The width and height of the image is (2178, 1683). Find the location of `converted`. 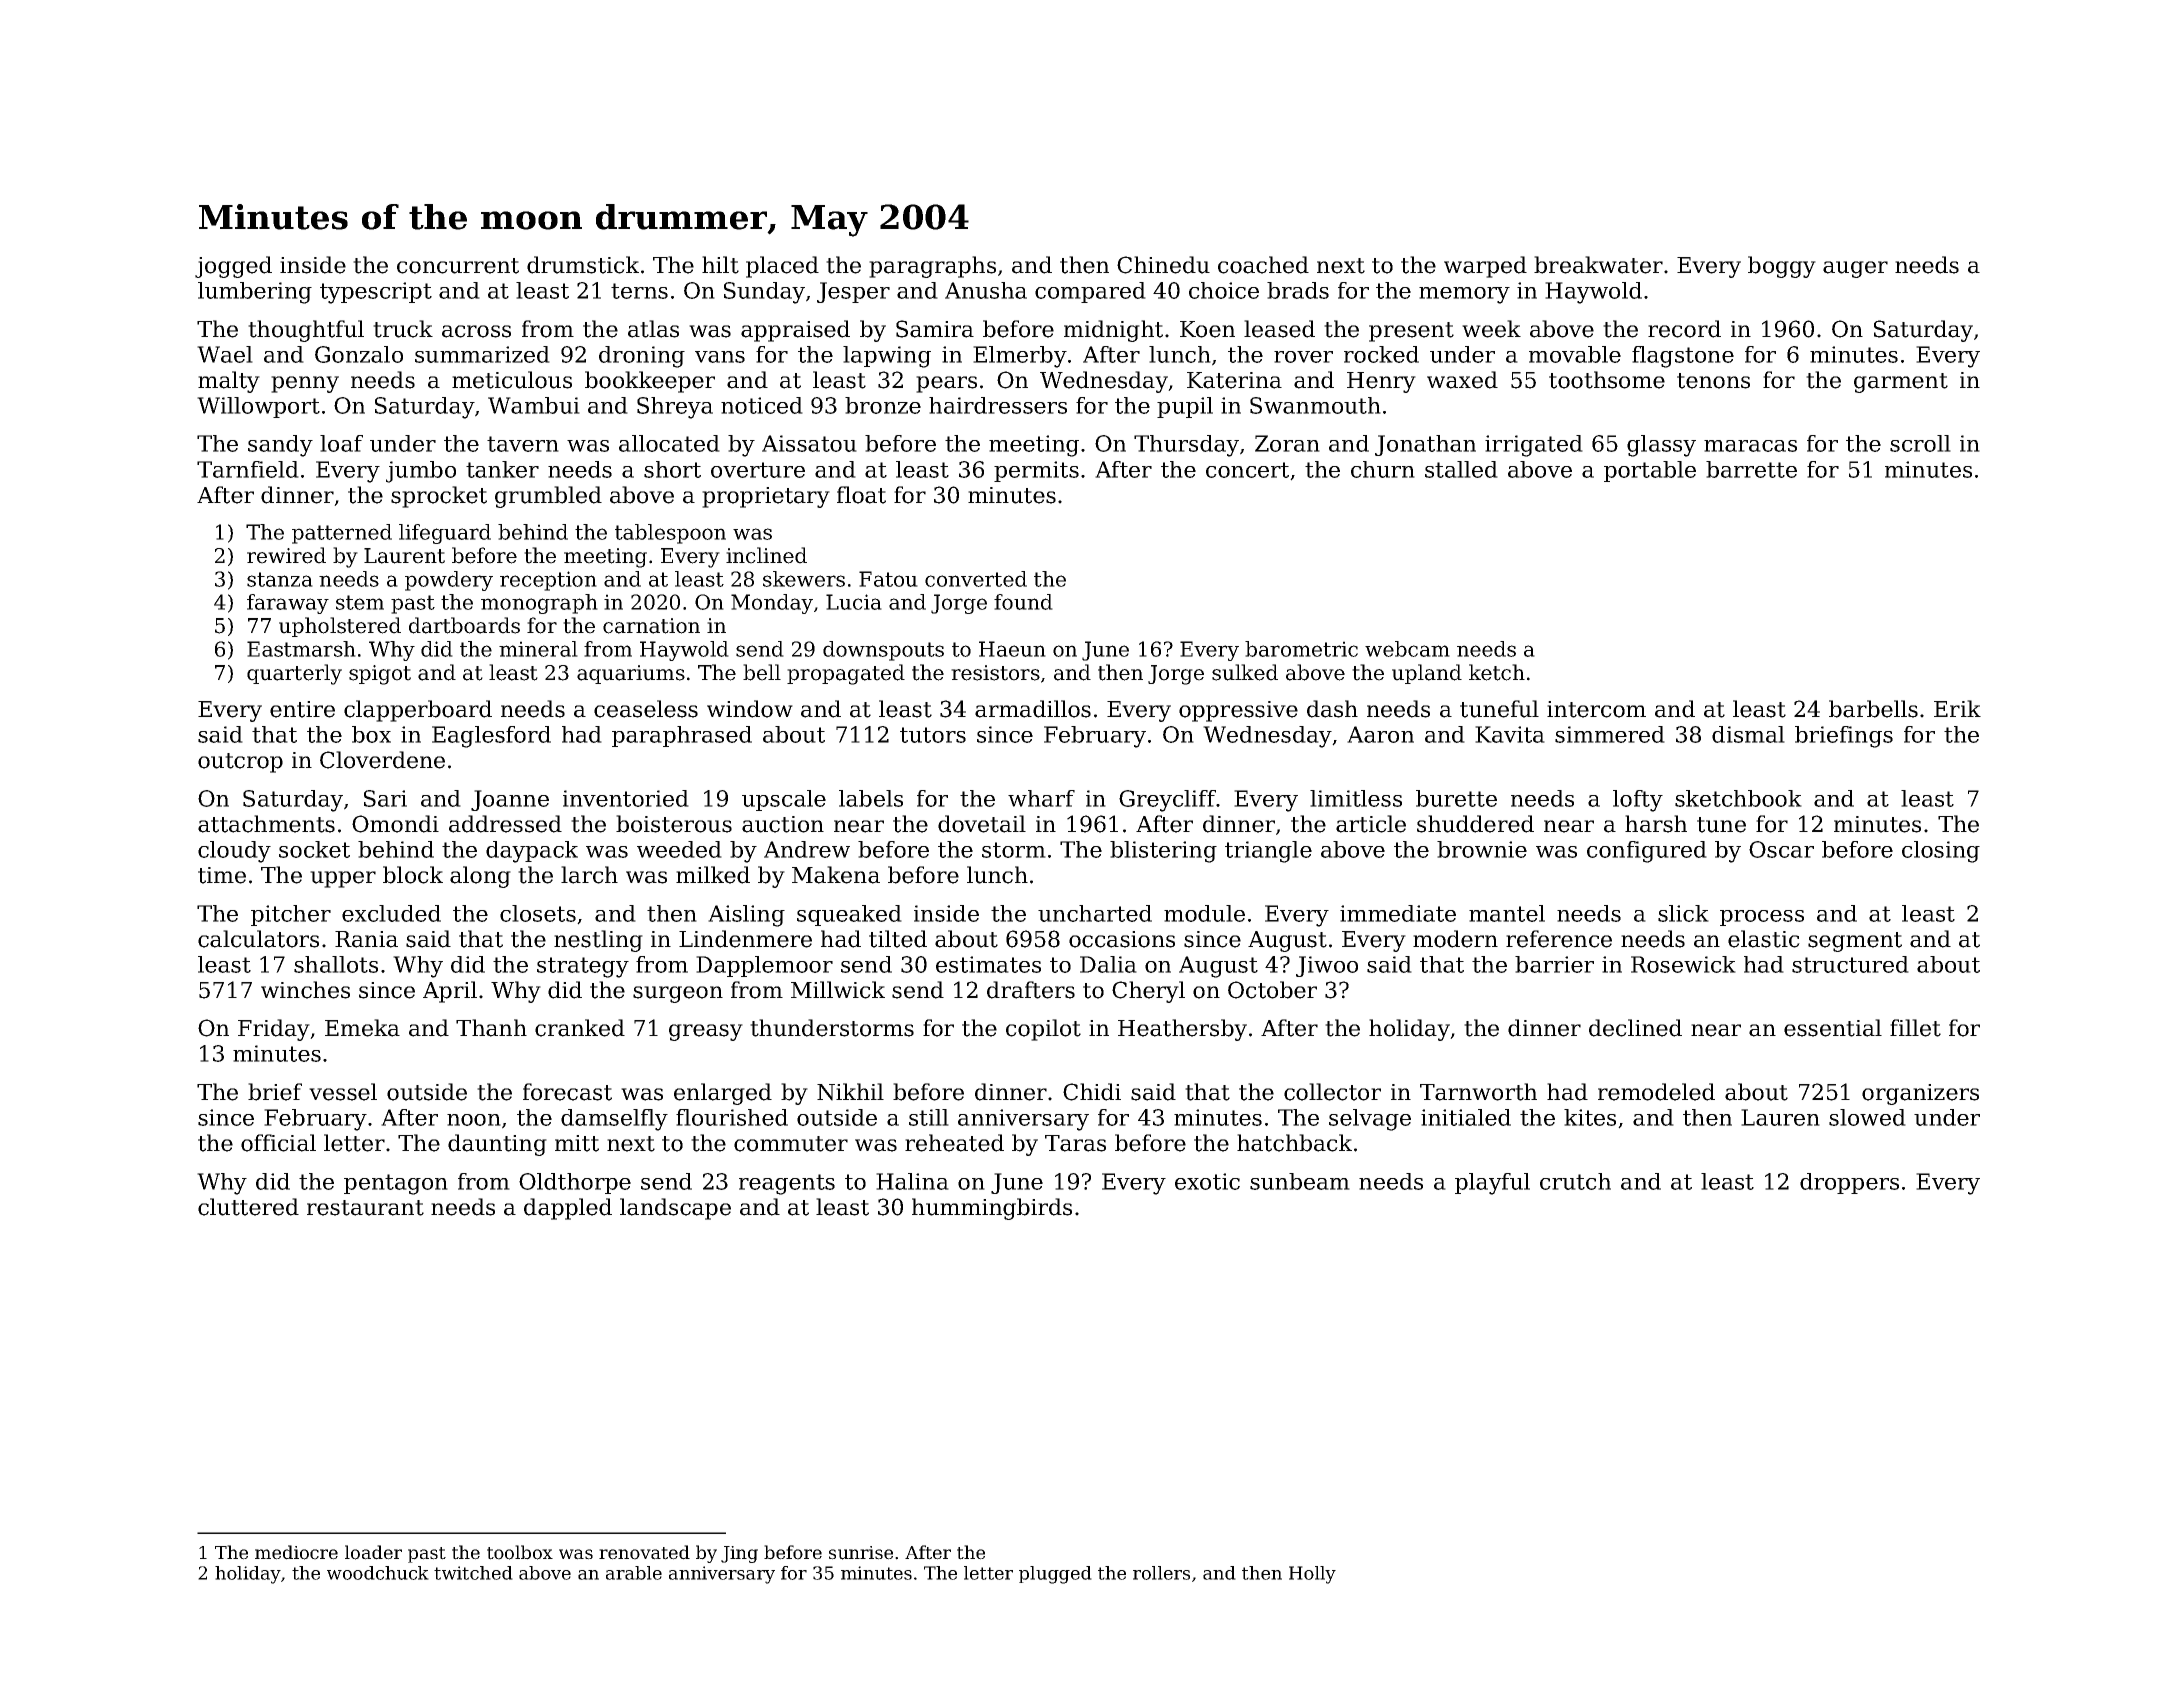

converted is located at coordinates (976, 579).
